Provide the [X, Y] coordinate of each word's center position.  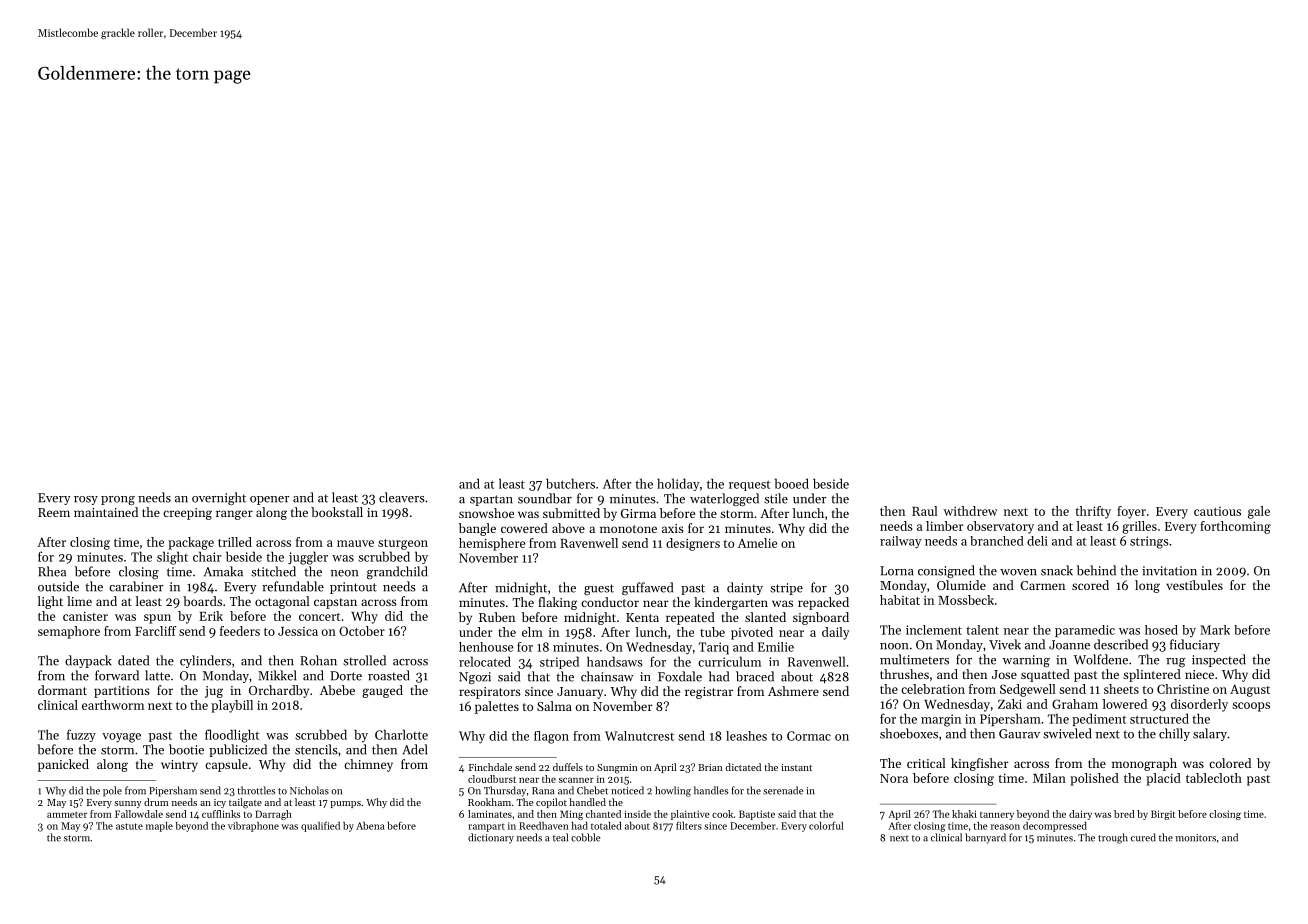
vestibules [1194, 585]
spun [157, 619]
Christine [1183, 689]
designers [693, 544]
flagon [551, 737]
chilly [1174, 734]
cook [722, 814]
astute [129, 826]
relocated [485, 661]
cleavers [402, 497]
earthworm [113, 705]
